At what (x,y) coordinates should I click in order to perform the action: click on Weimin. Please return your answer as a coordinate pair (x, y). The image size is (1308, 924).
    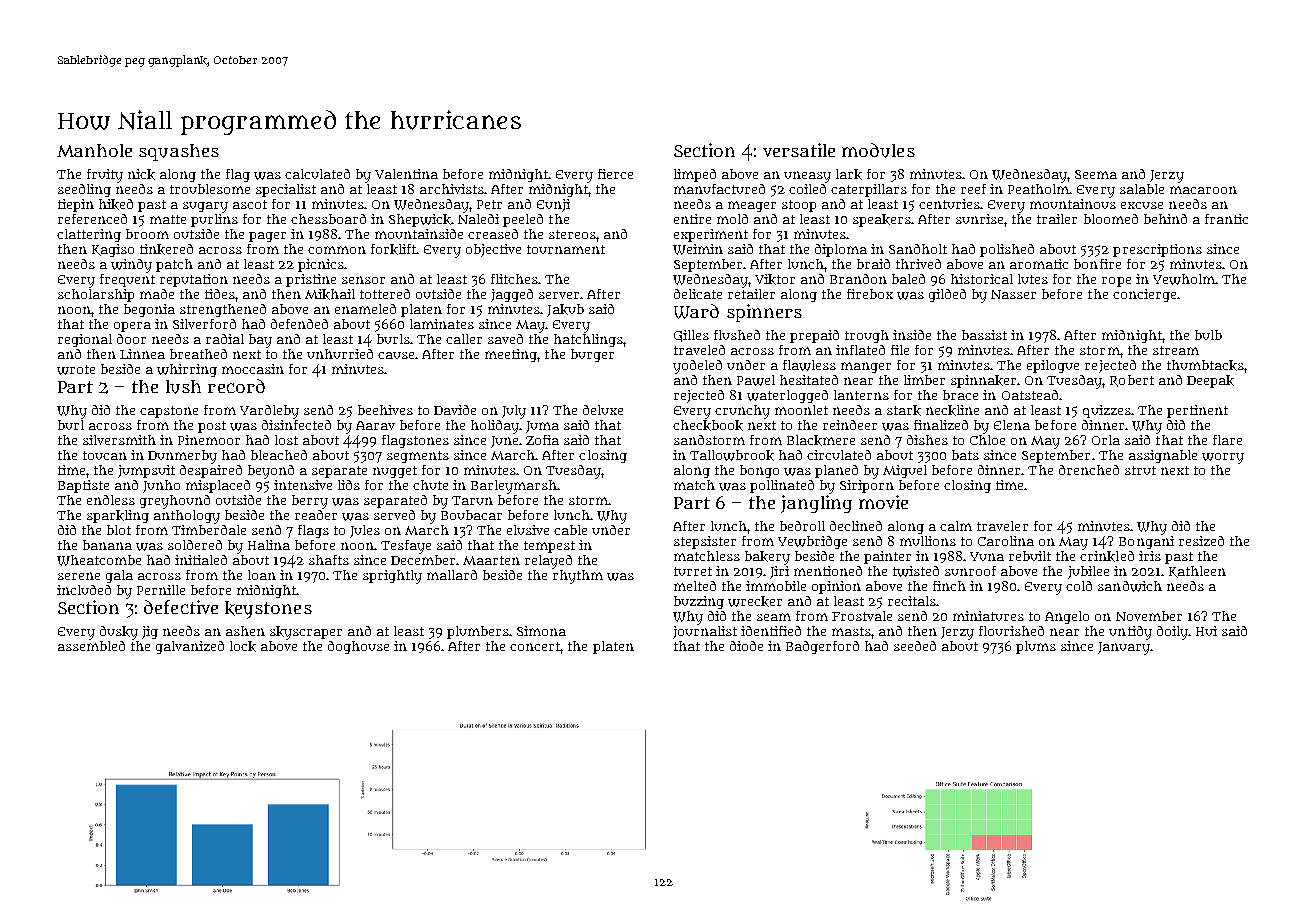
    Looking at the image, I should click on (698, 249).
